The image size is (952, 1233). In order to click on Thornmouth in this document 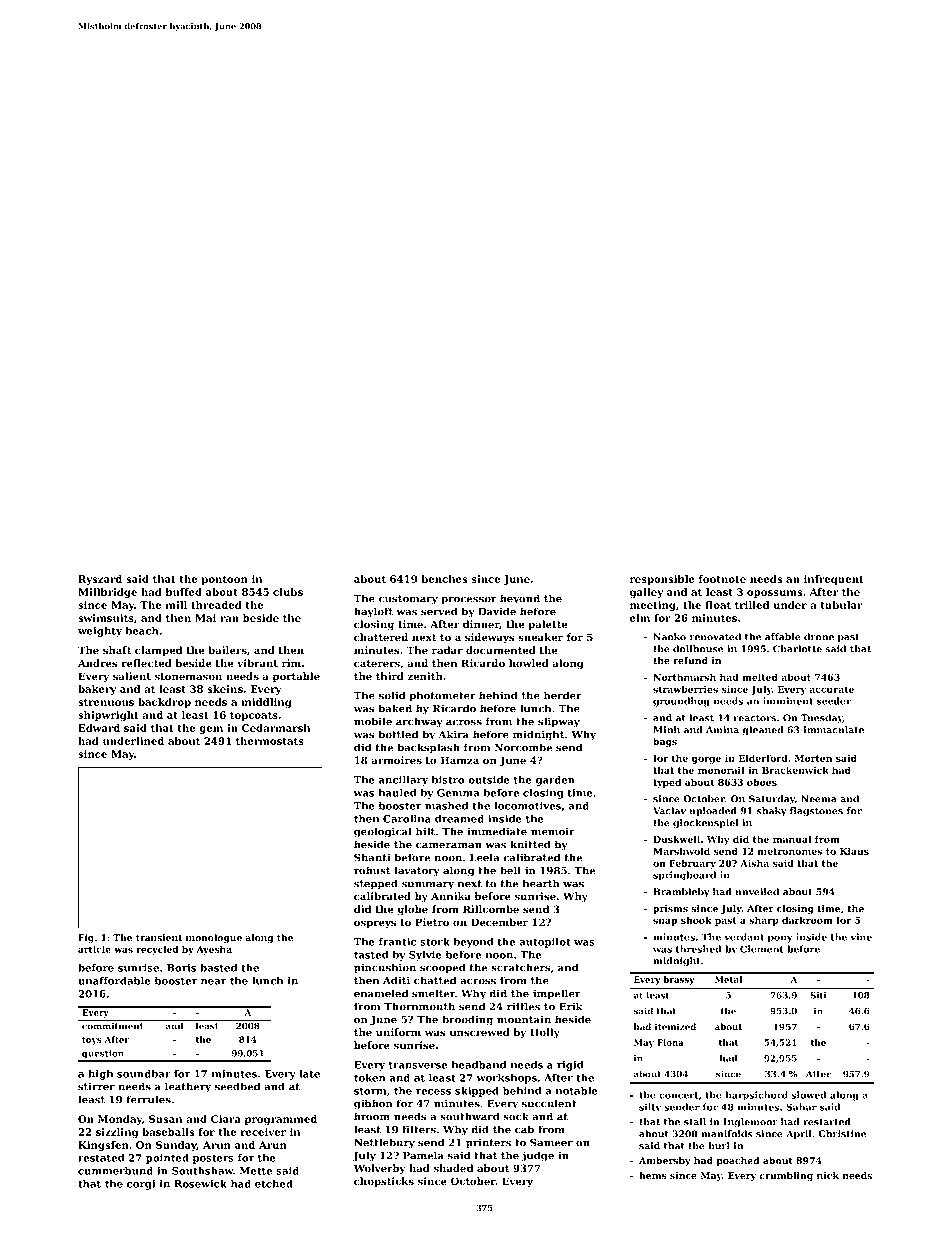, I will do `click(419, 1006)`.
